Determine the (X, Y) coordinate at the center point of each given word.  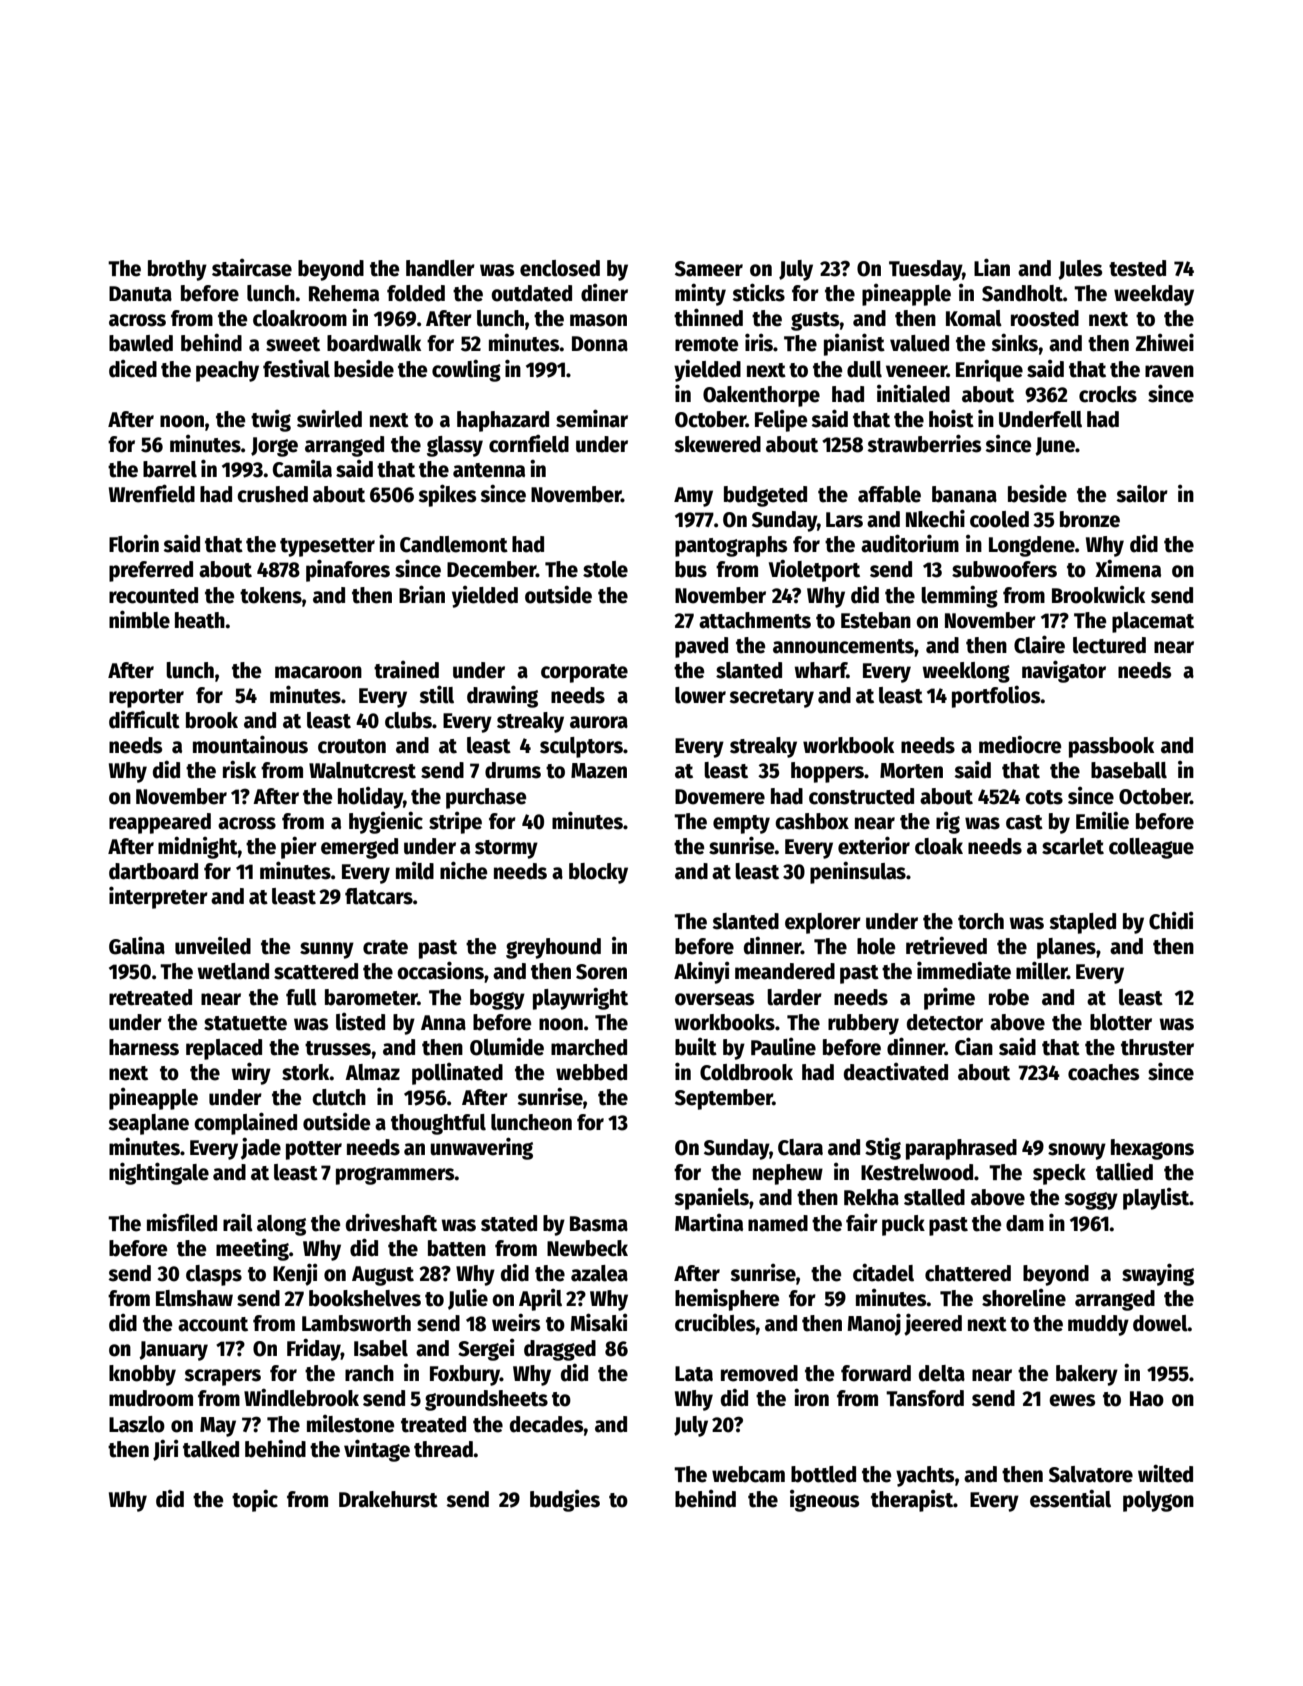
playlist (1156, 1199)
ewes (1072, 1400)
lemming (959, 596)
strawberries (924, 443)
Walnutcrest (362, 770)
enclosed (560, 268)
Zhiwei (1165, 342)
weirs (516, 1322)
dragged (560, 1350)
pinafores (348, 570)
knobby (142, 1375)
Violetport (814, 570)
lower (700, 695)
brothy (177, 270)
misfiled (182, 1222)
